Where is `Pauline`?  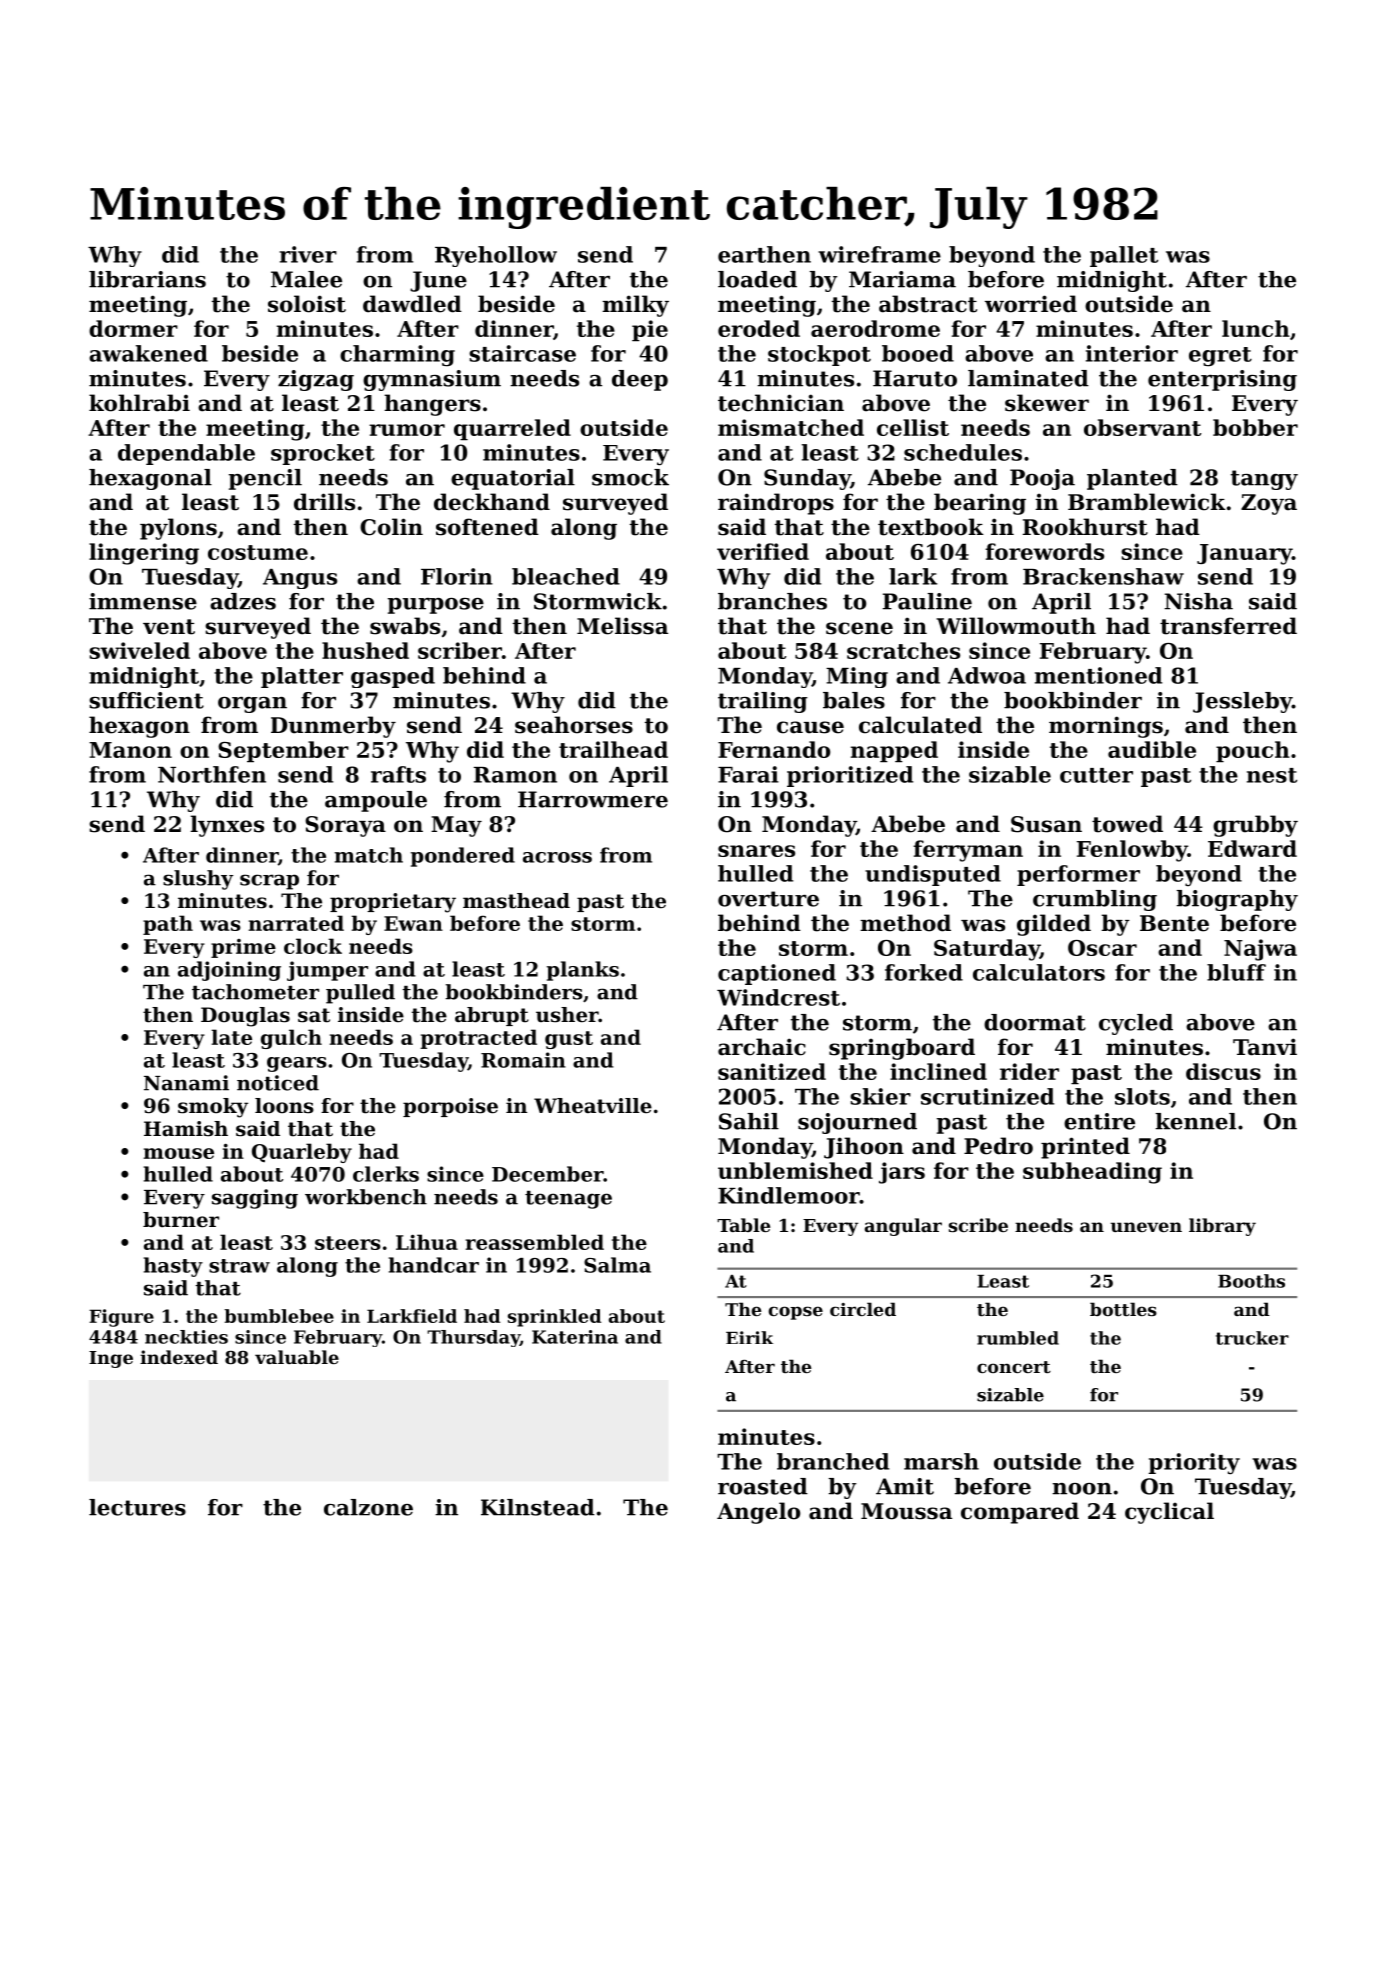 Pauline is located at coordinates (927, 601).
